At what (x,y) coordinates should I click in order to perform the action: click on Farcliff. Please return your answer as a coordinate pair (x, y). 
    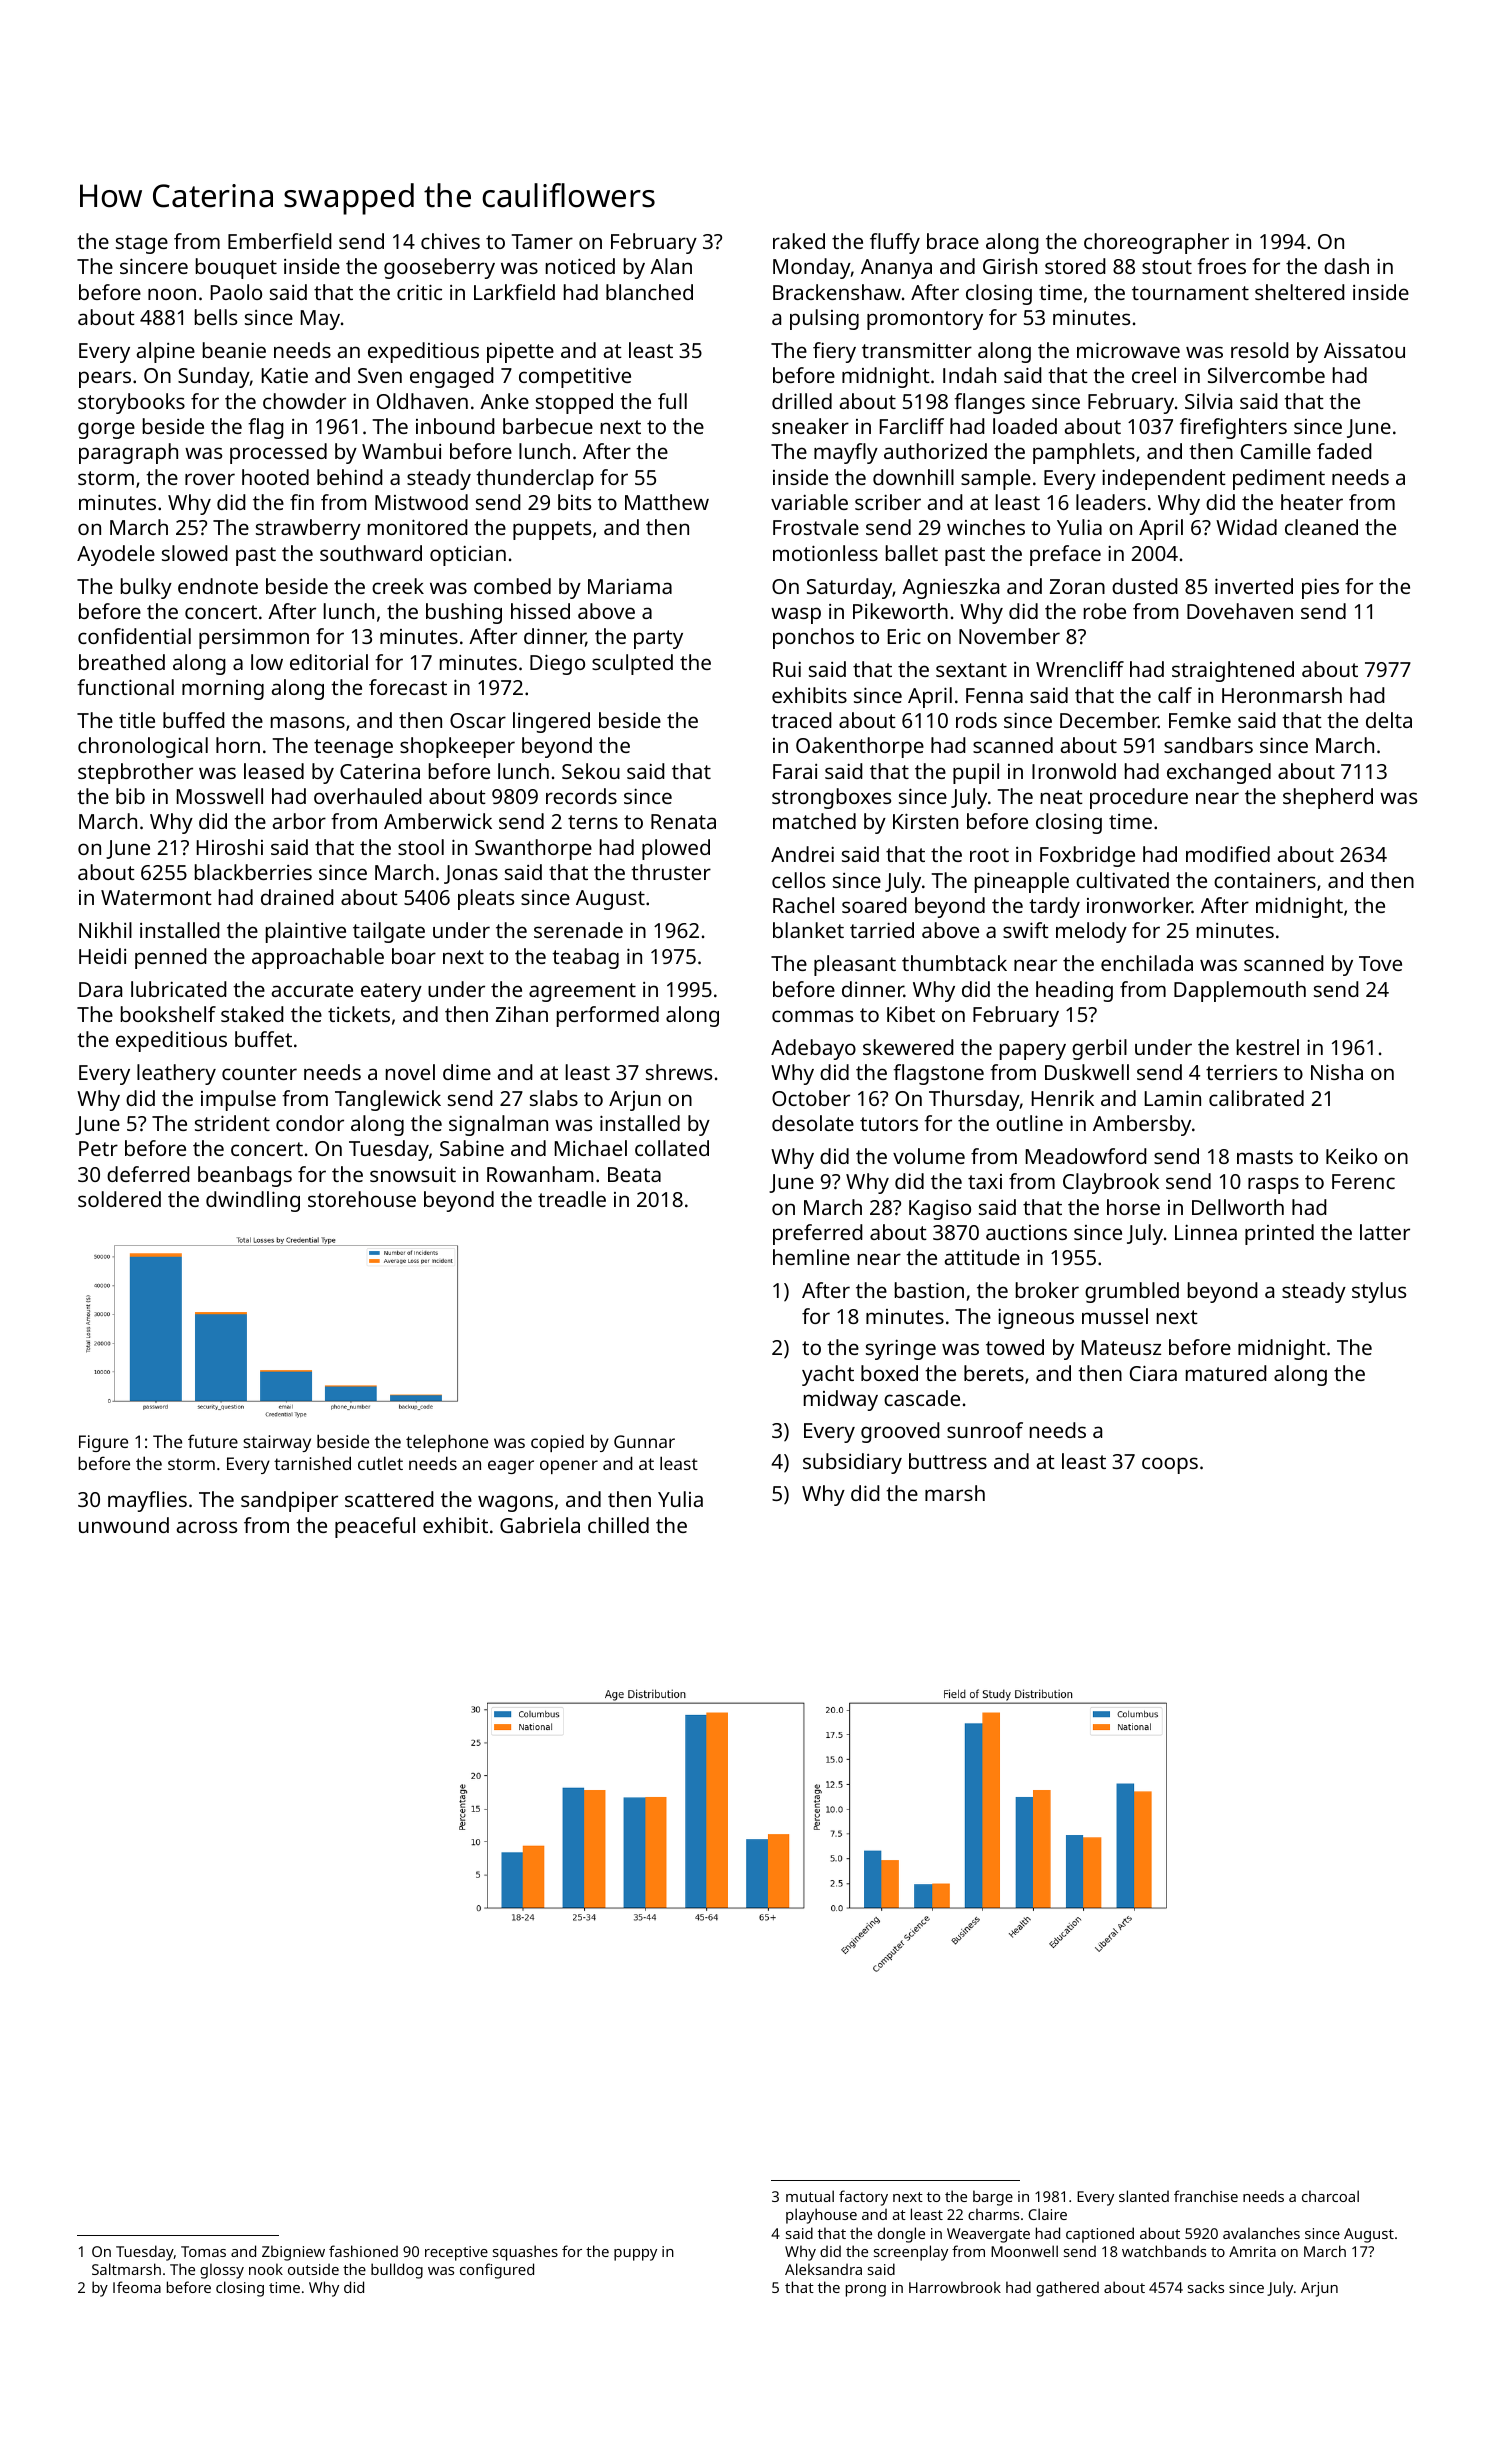
    Looking at the image, I should click on (912, 426).
